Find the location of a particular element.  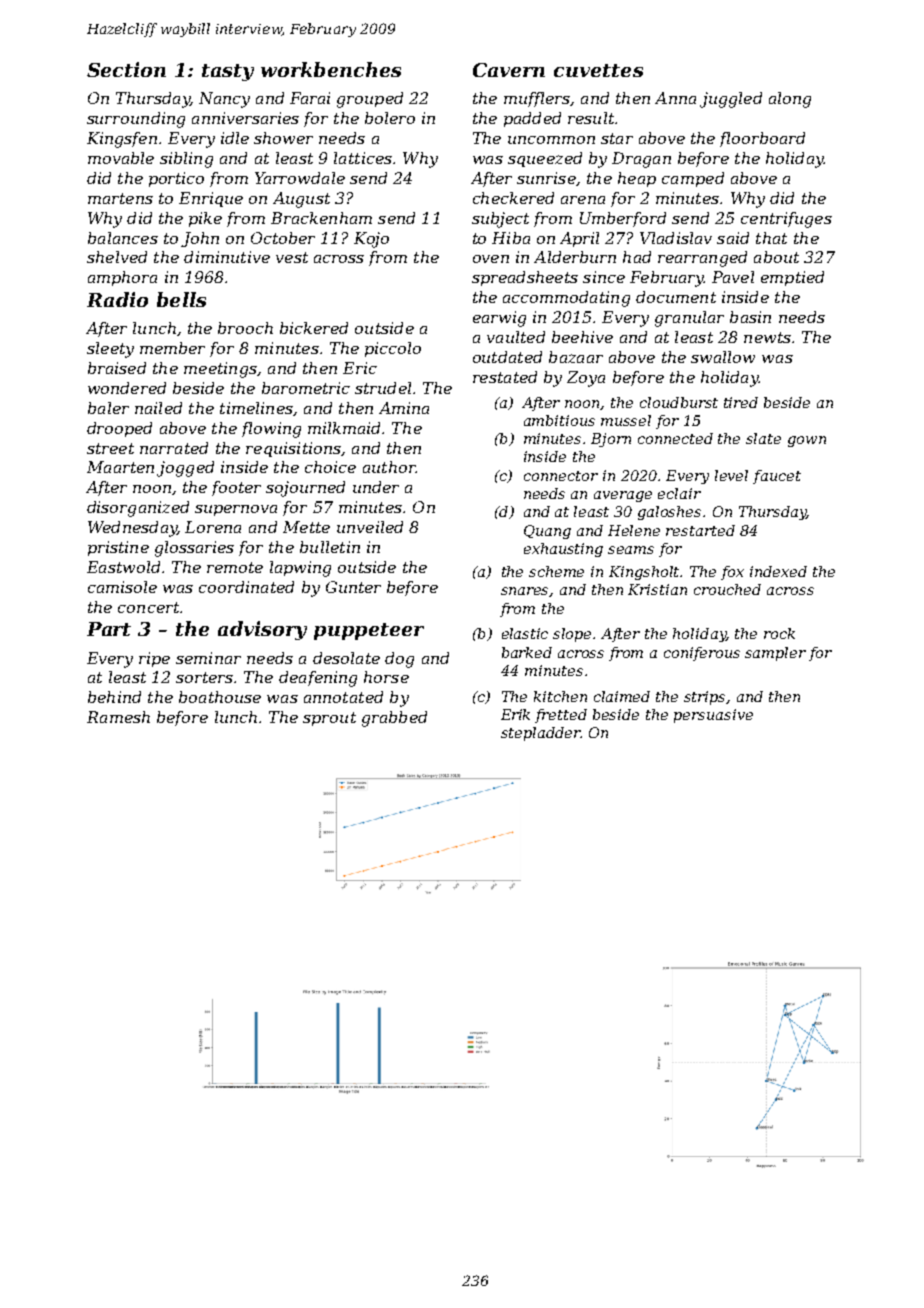

padded is located at coordinates (532, 119).
